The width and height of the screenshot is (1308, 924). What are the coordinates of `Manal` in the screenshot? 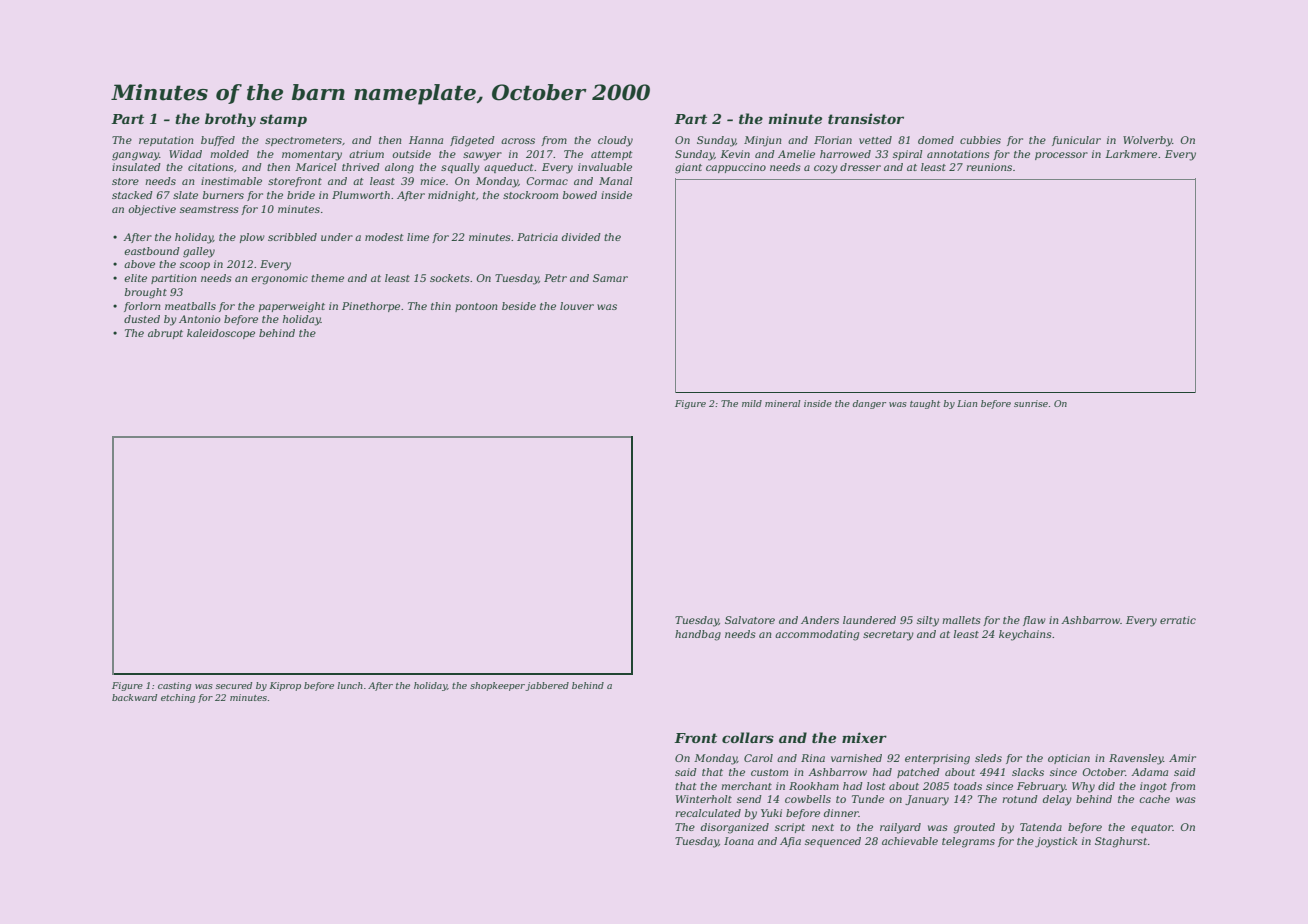 It's located at (616, 181).
